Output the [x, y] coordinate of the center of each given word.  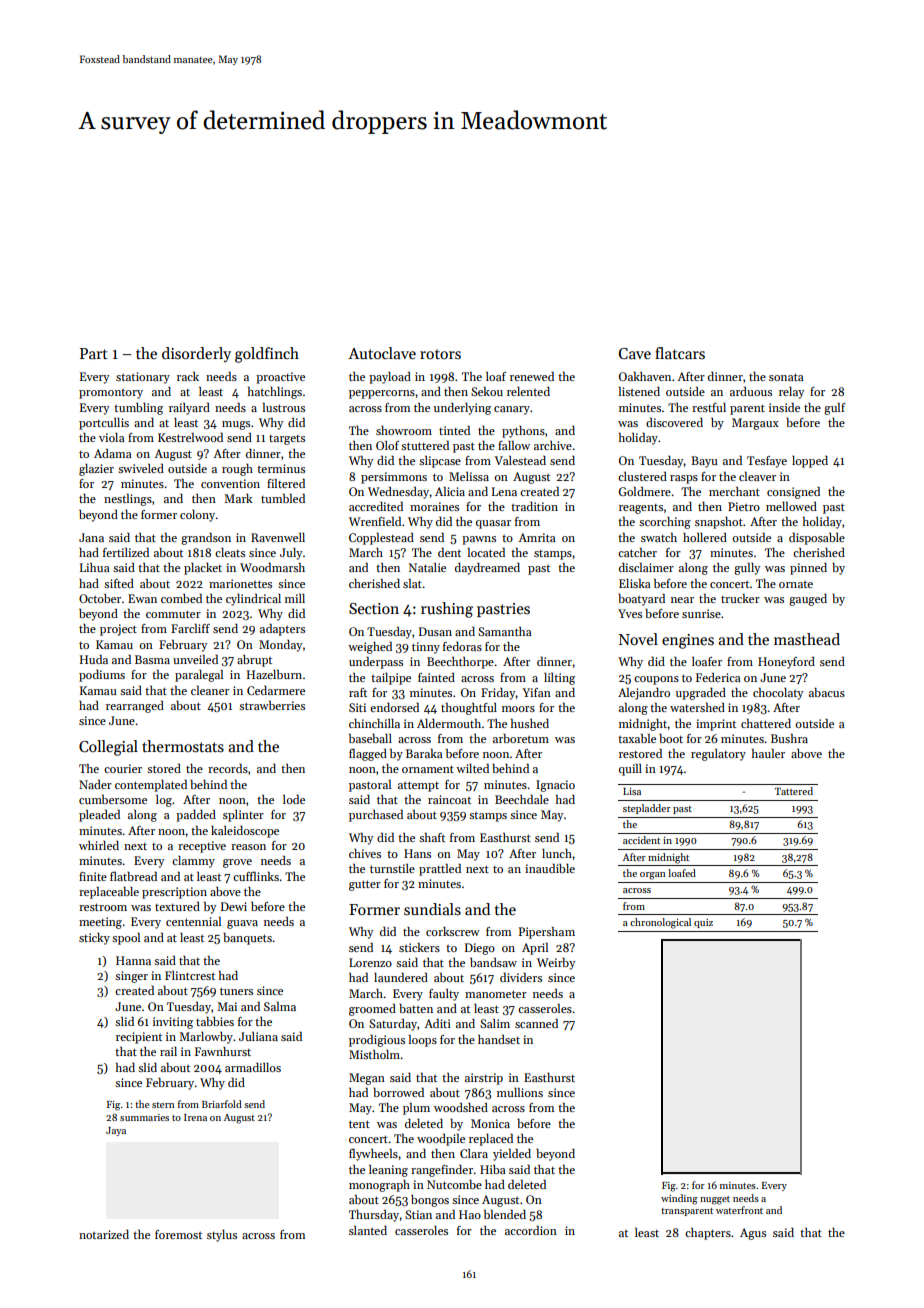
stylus [222, 1236]
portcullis [104, 424]
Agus [753, 1234]
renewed [532, 376]
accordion [531, 1230]
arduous [751, 391]
